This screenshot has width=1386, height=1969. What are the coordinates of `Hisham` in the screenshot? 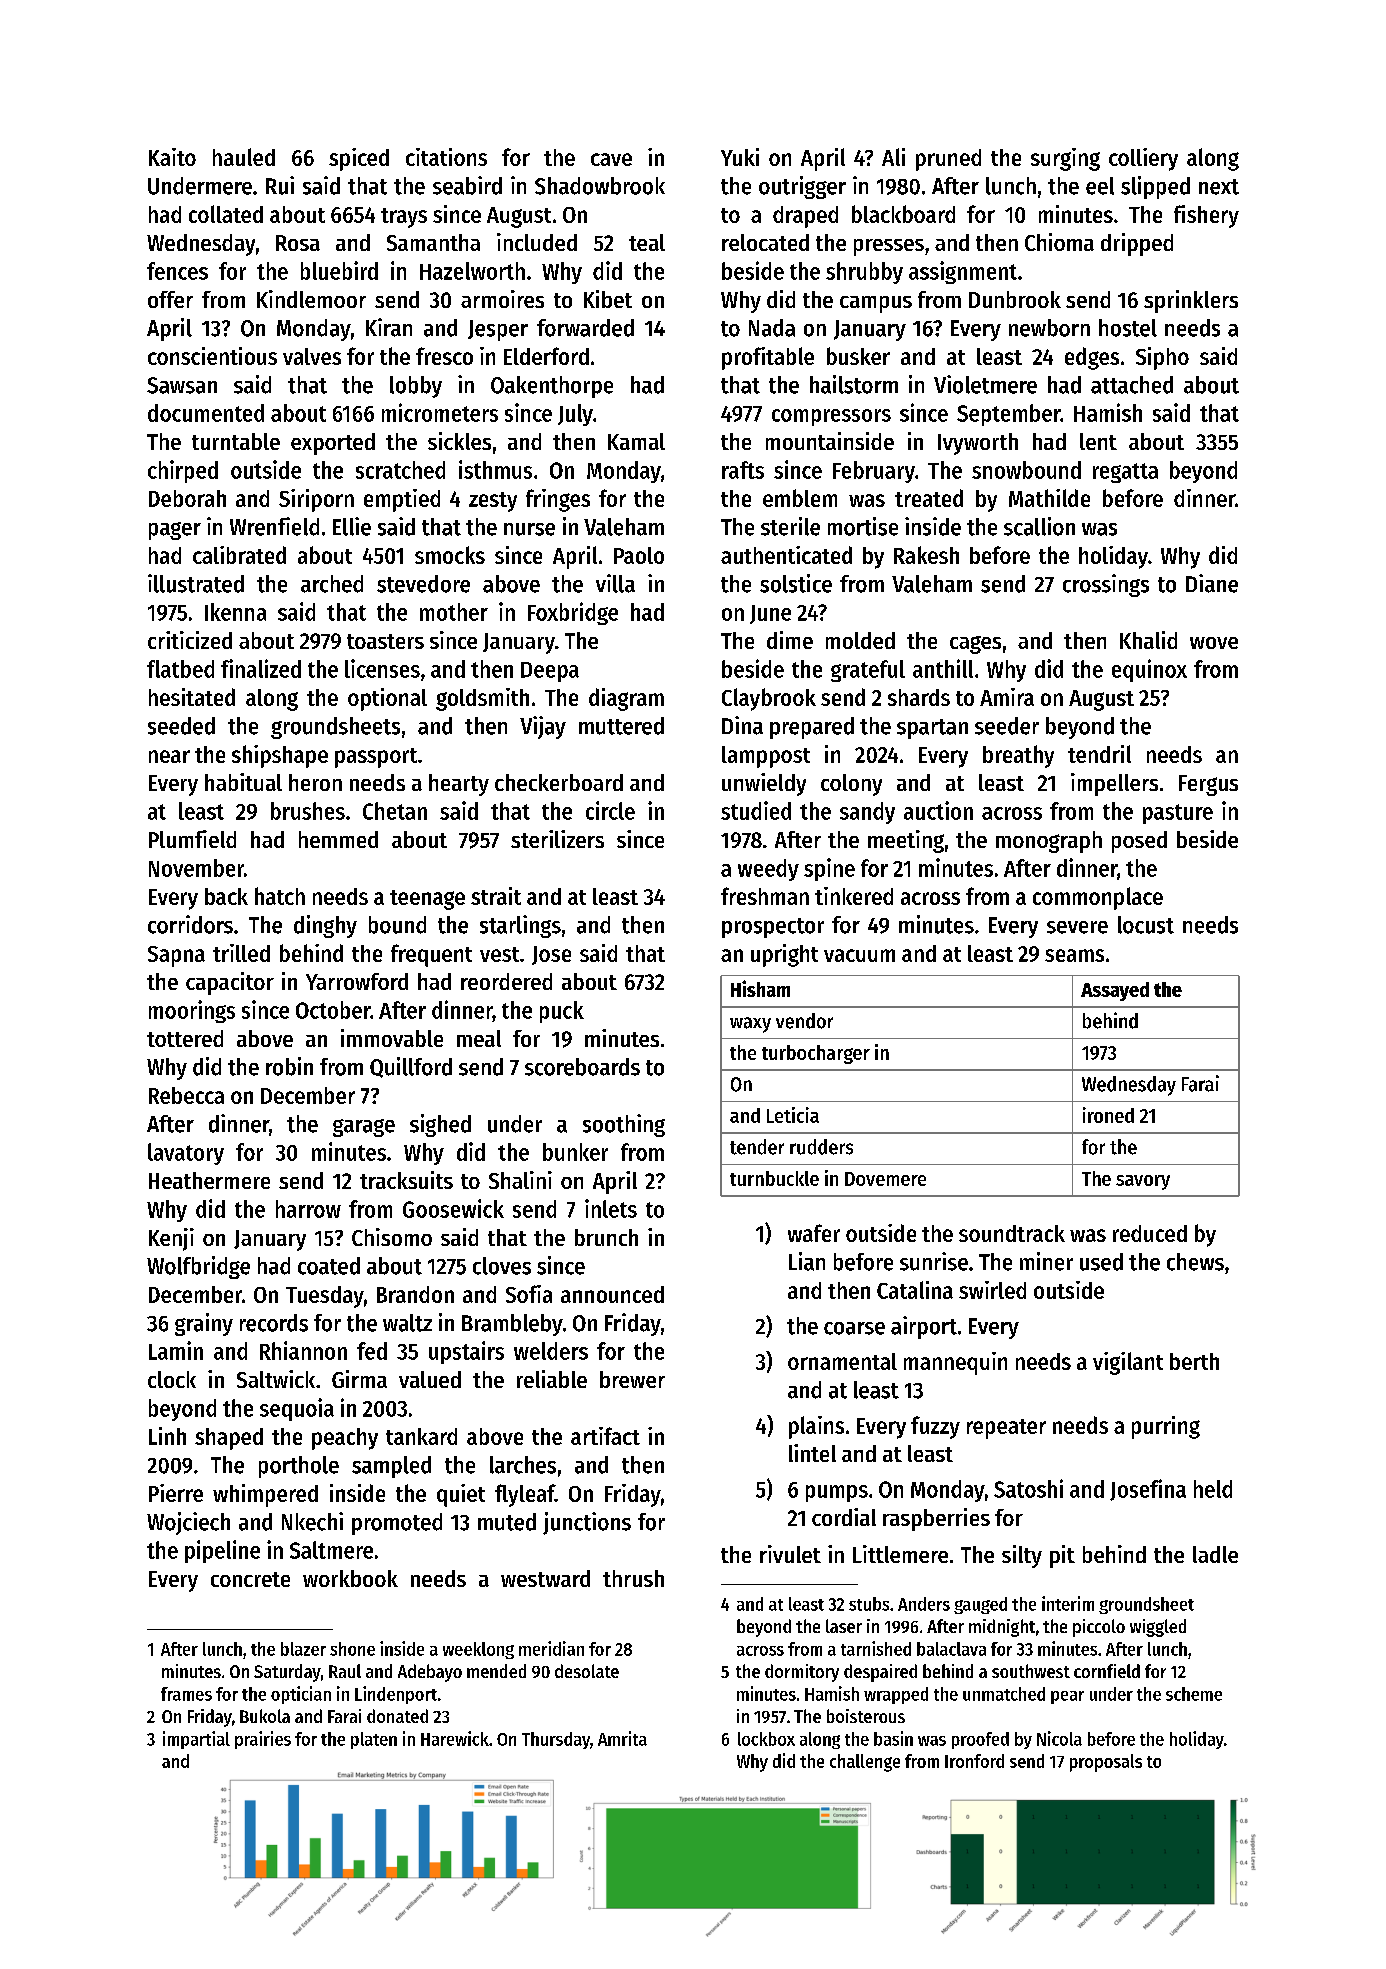 It's located at (760, 988).
